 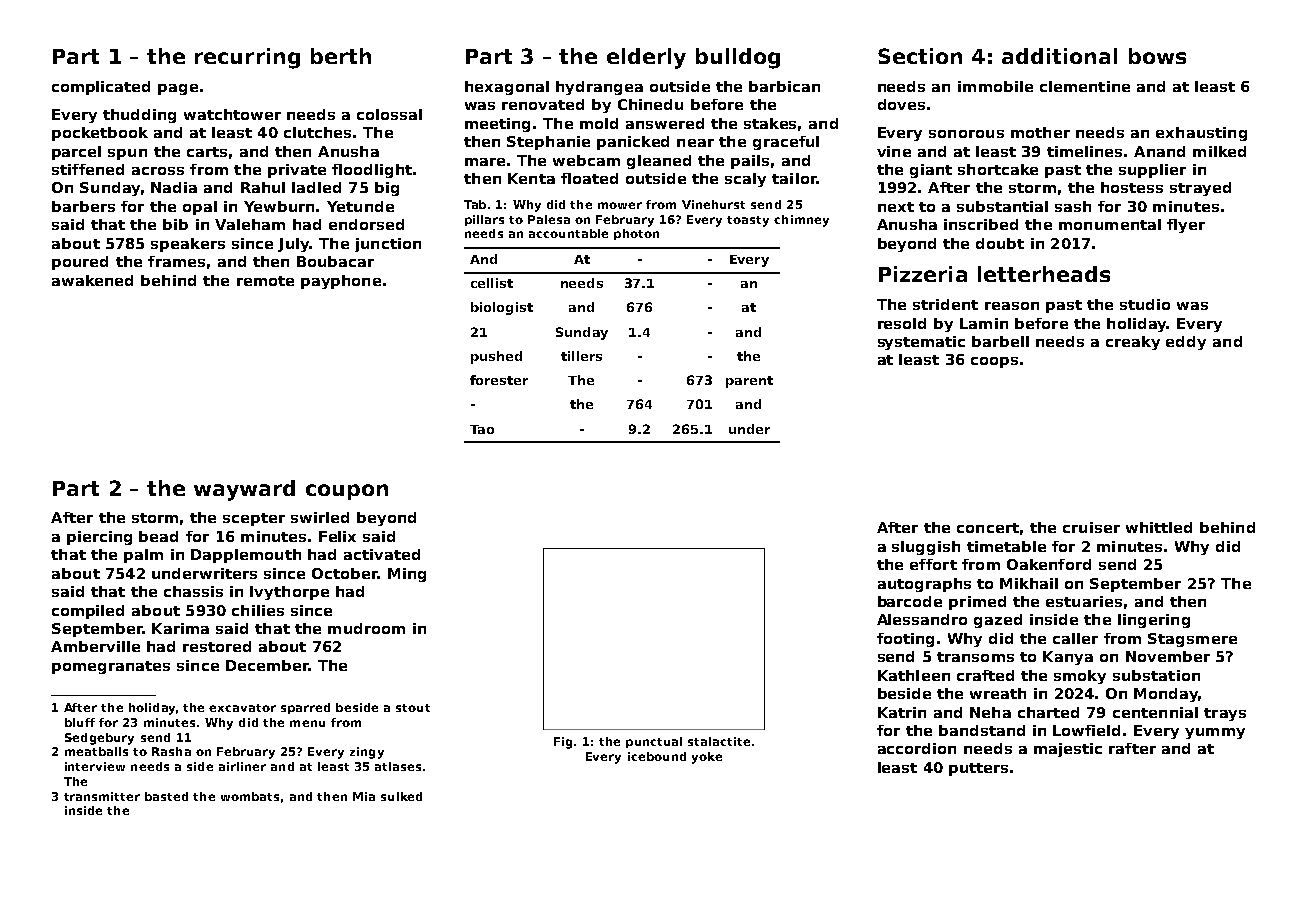 I want to click on complicated, so click(x=101, y=88).
